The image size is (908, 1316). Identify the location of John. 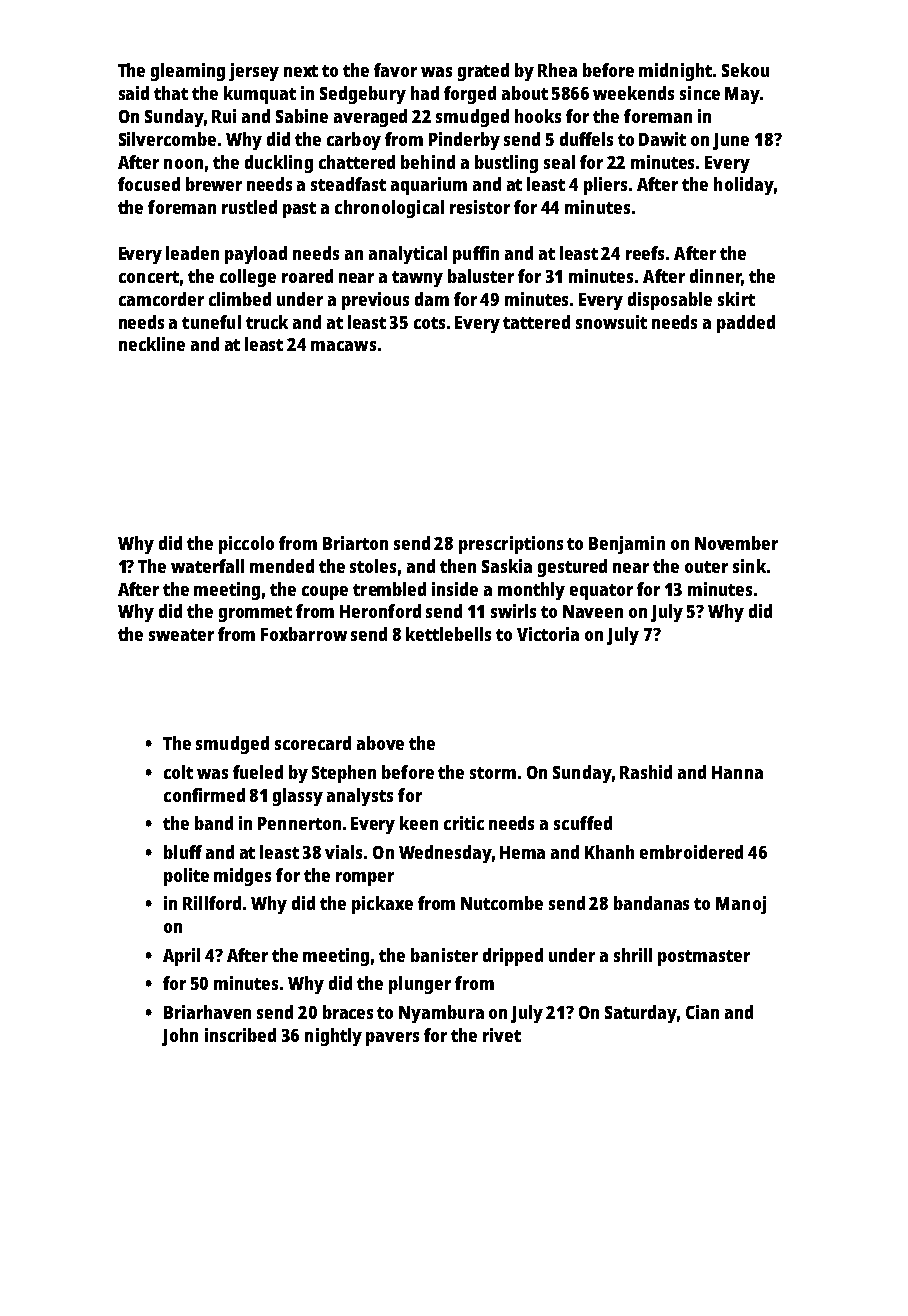
(180, 1037).
